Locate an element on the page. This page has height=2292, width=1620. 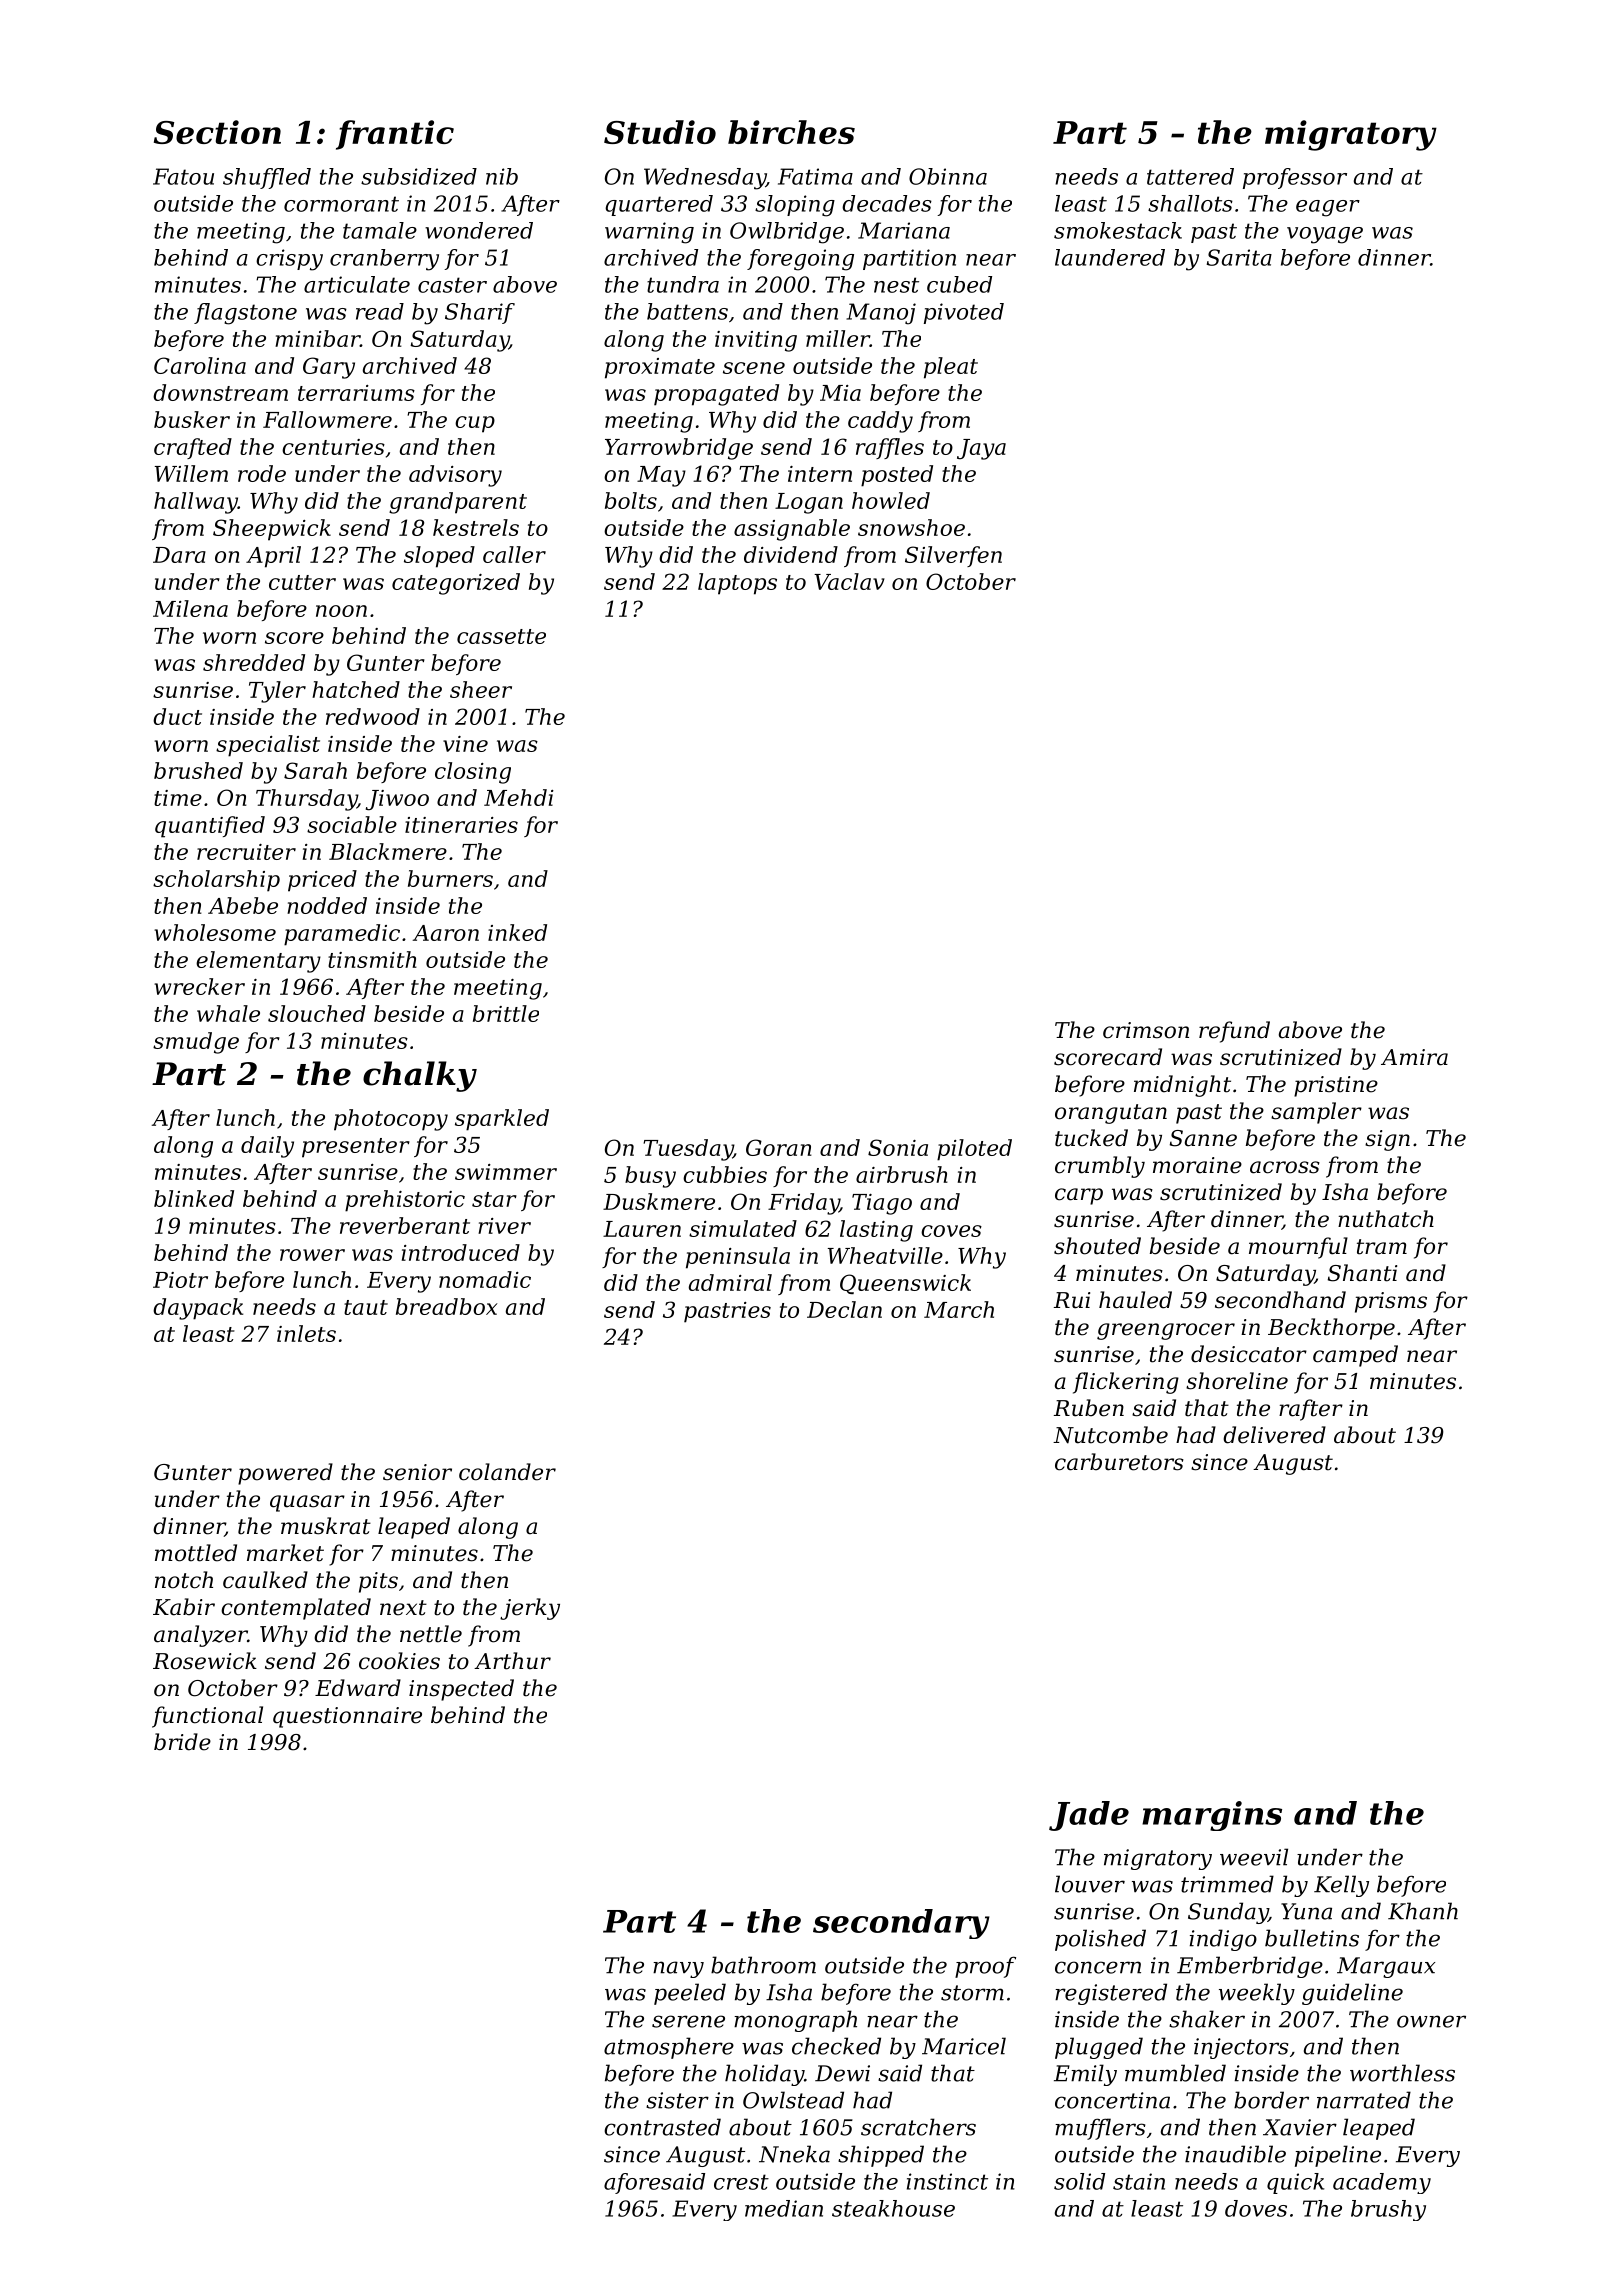
contrasted is located at coordinates (662, 2127).
